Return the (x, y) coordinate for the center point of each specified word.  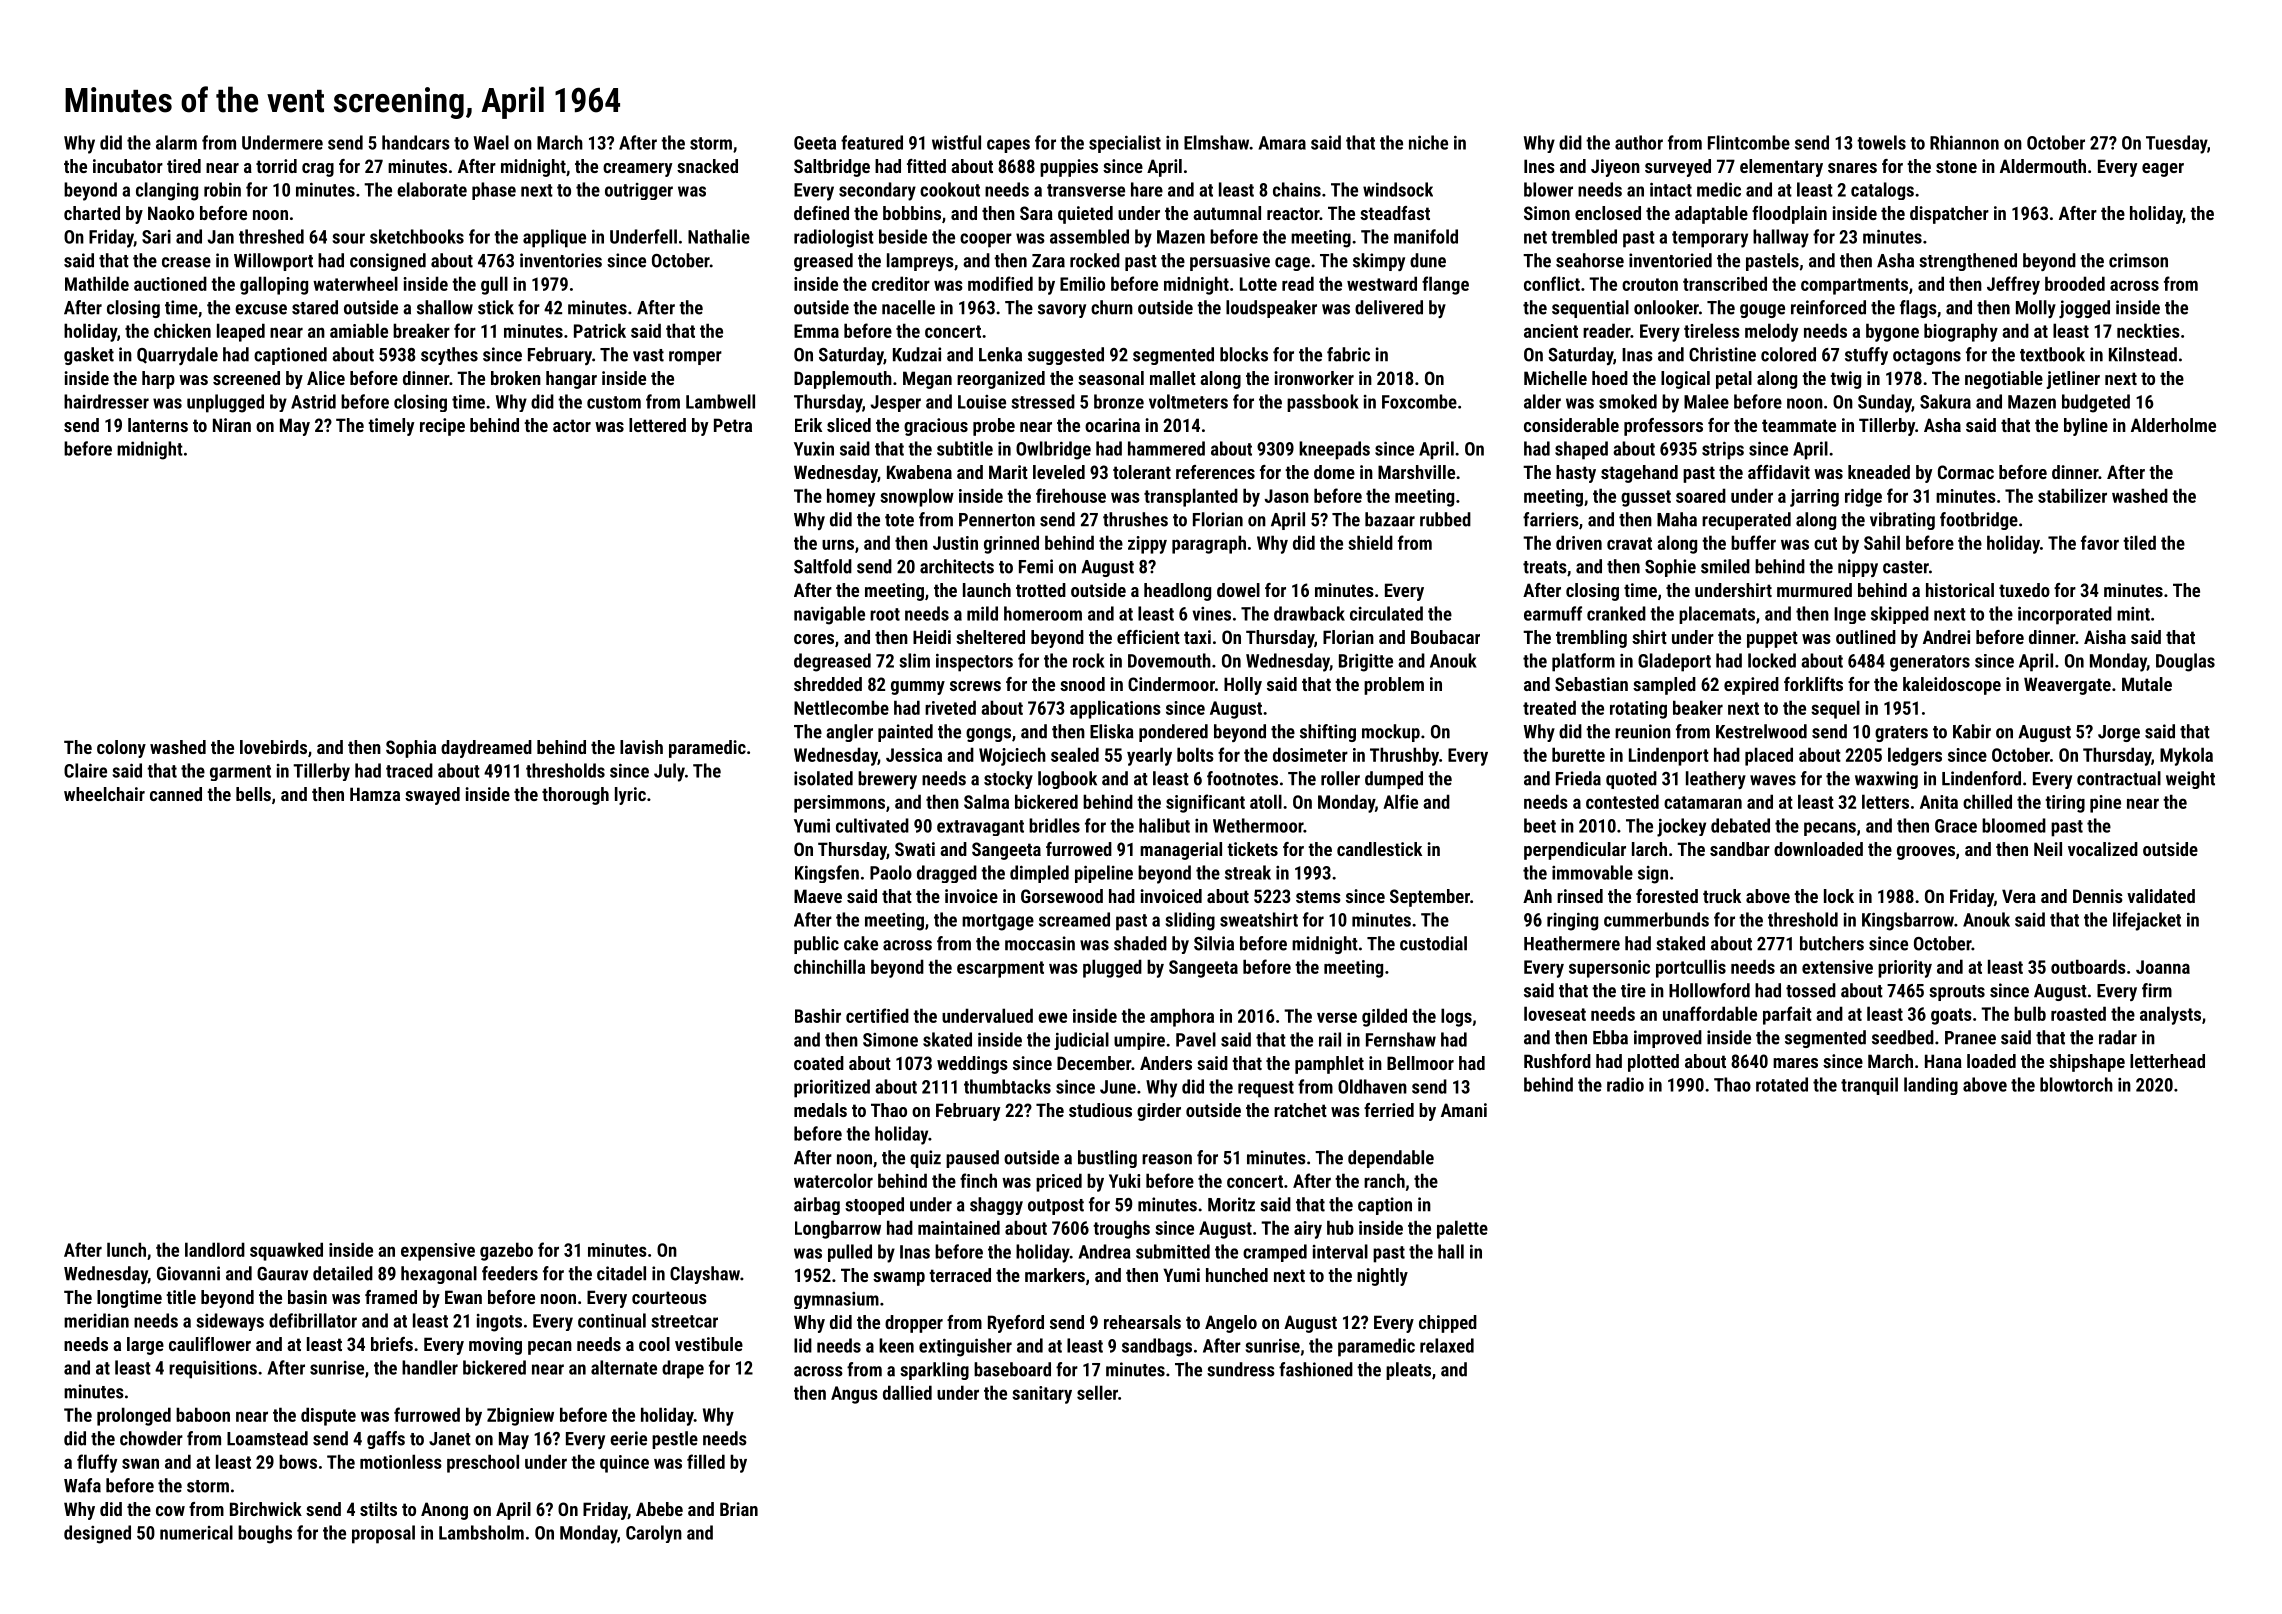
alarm (176, 142)
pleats (1408, 1371)
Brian (739, 1509)
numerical (196, 1532)
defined (821, 213)
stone (1956, 166)
